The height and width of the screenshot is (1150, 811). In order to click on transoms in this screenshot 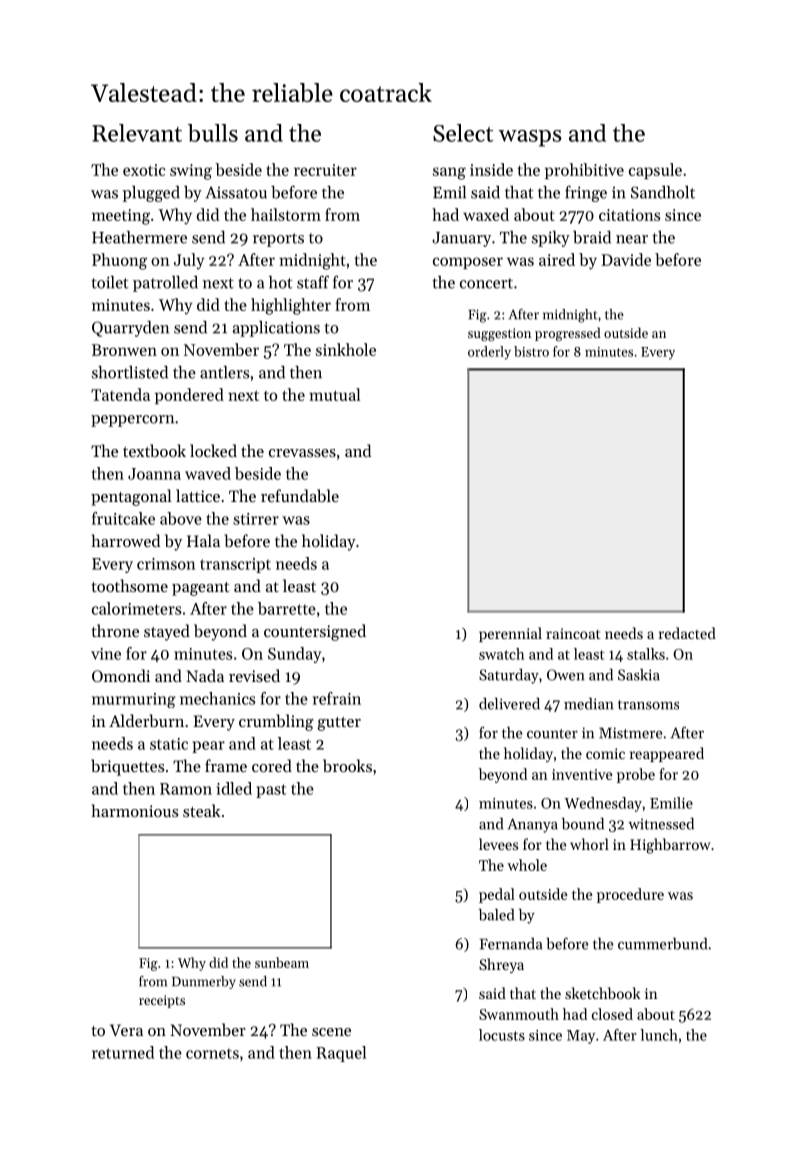, I will do `click(648, 705)`.
